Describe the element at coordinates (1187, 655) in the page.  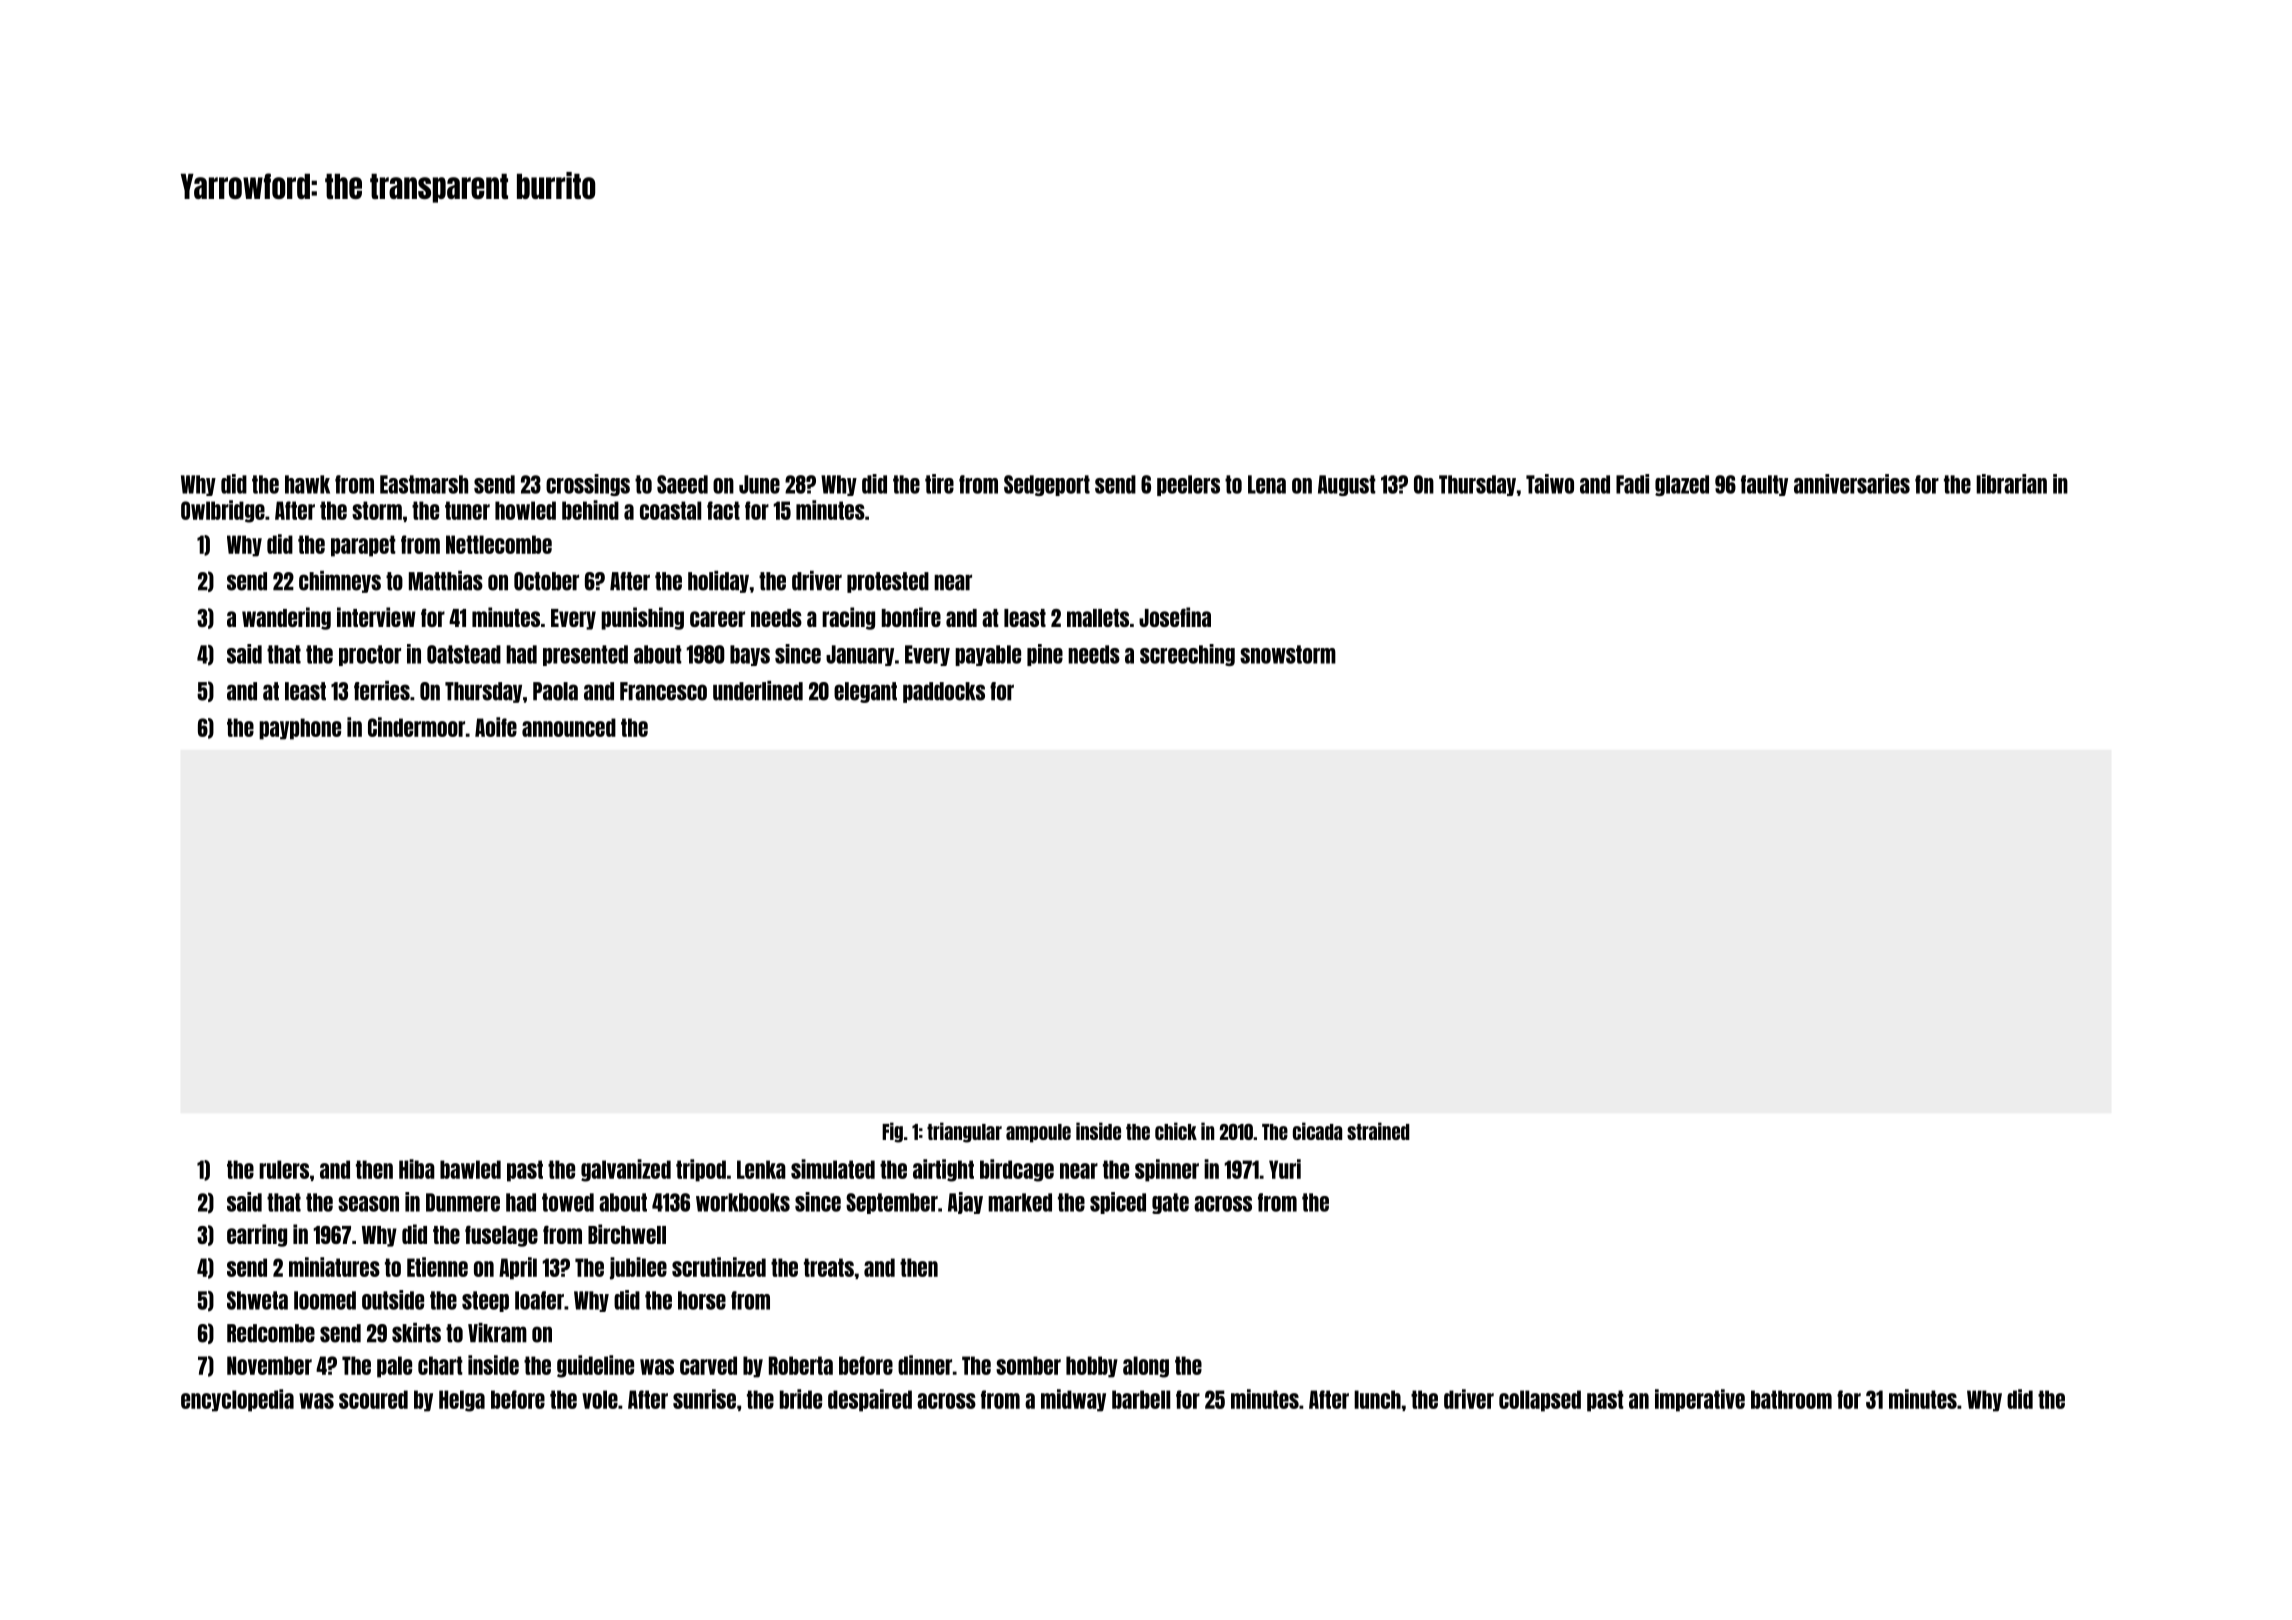
I see `screeching` at that location.
